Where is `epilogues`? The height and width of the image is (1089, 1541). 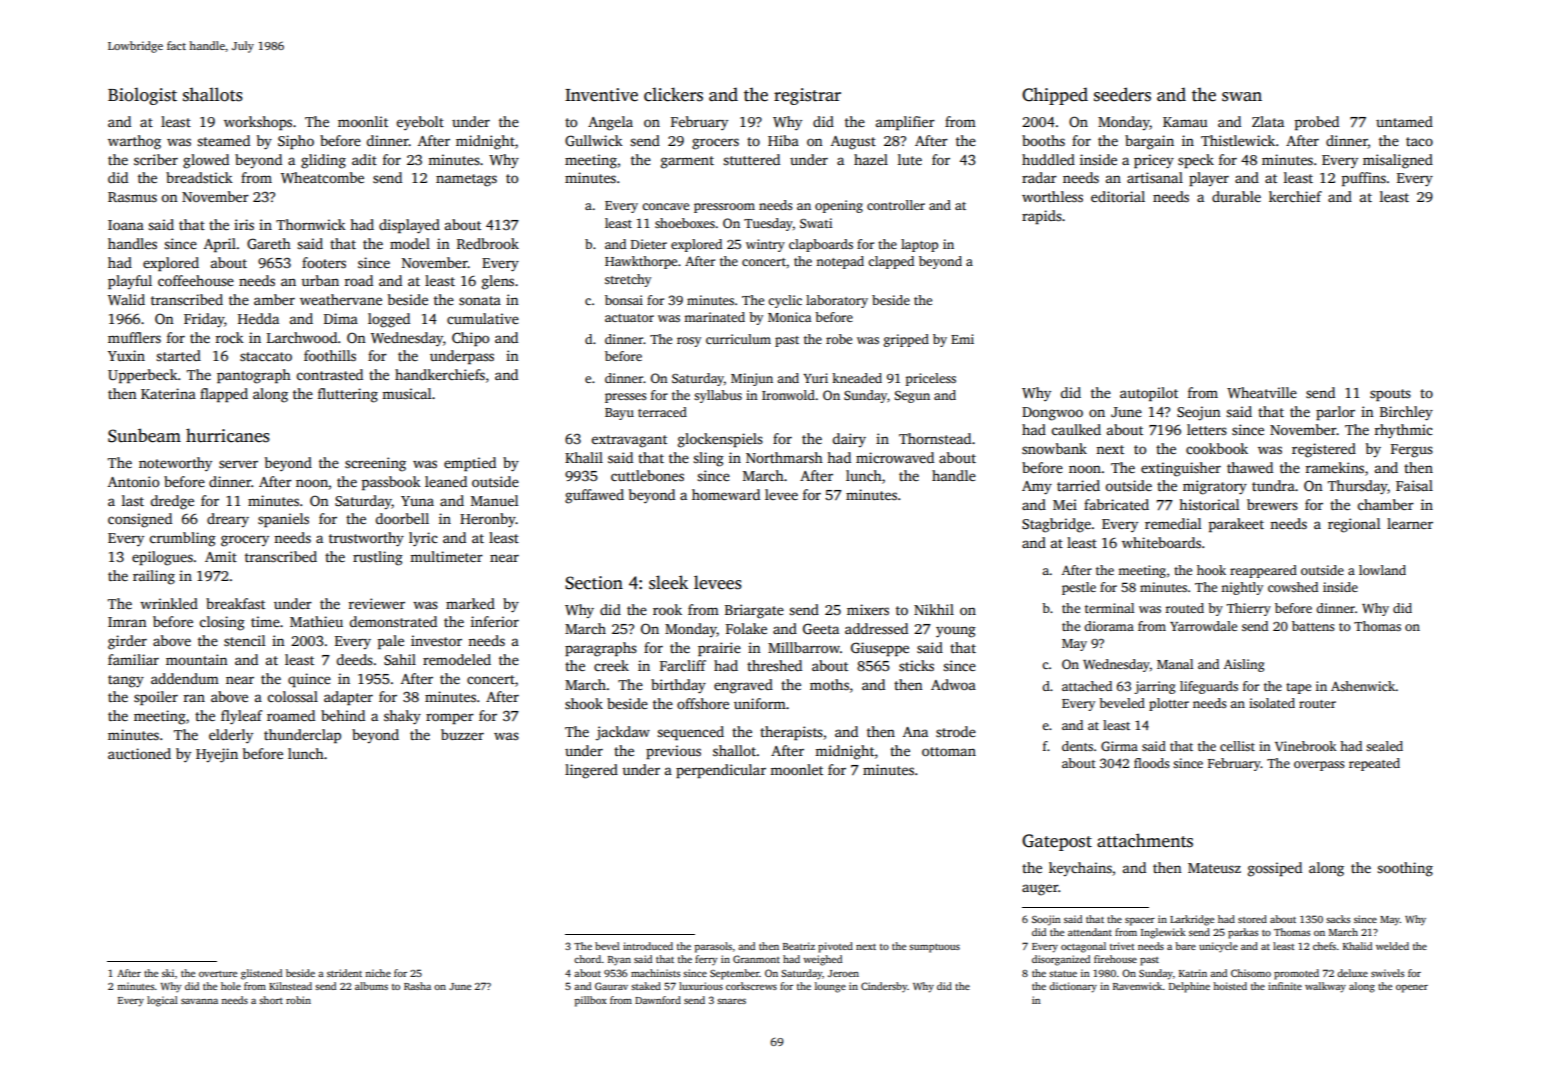
epilogues is located at coordinates (162, 558).
